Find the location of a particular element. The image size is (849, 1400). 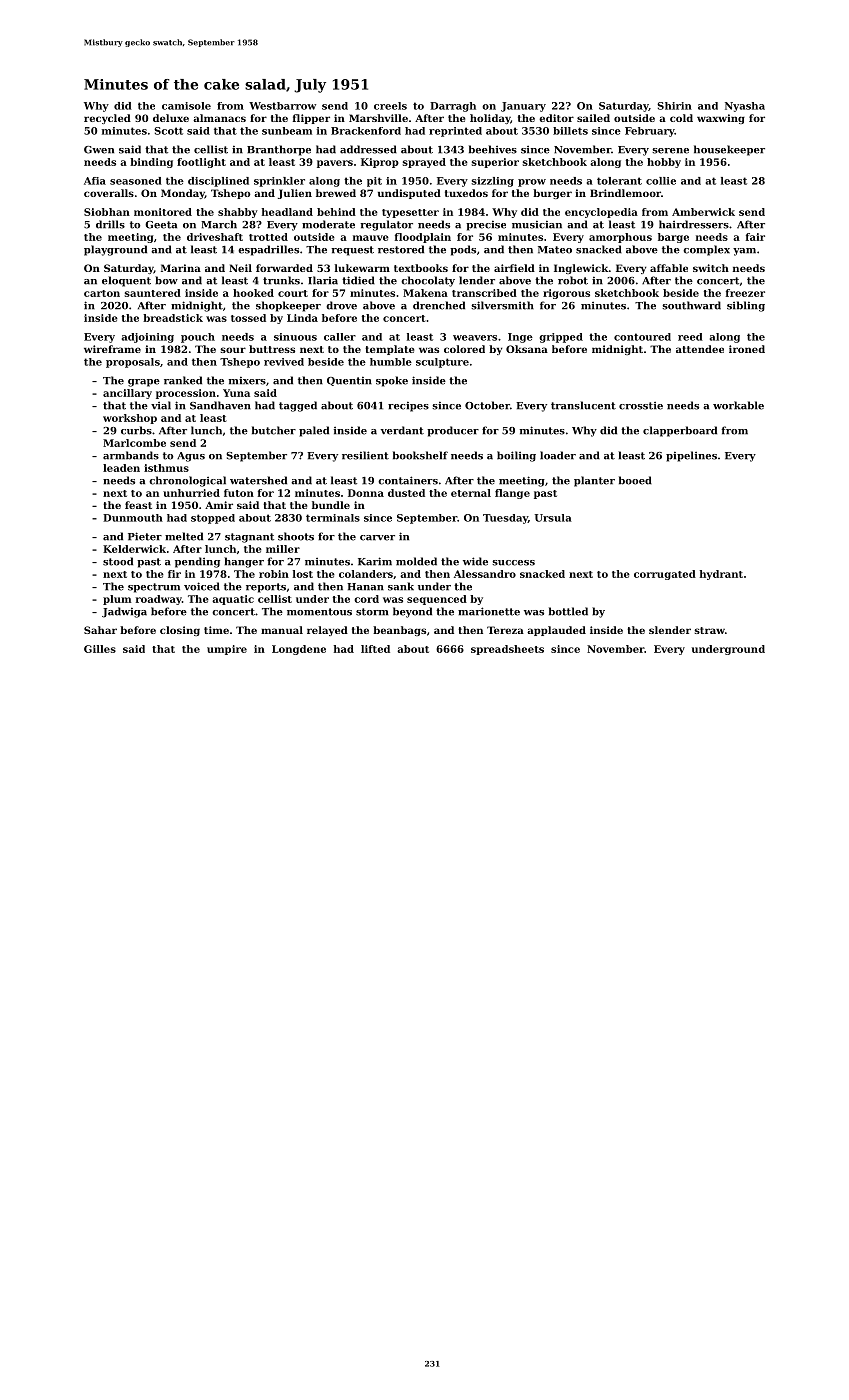

Monday is located at coordinates (183, 194).
